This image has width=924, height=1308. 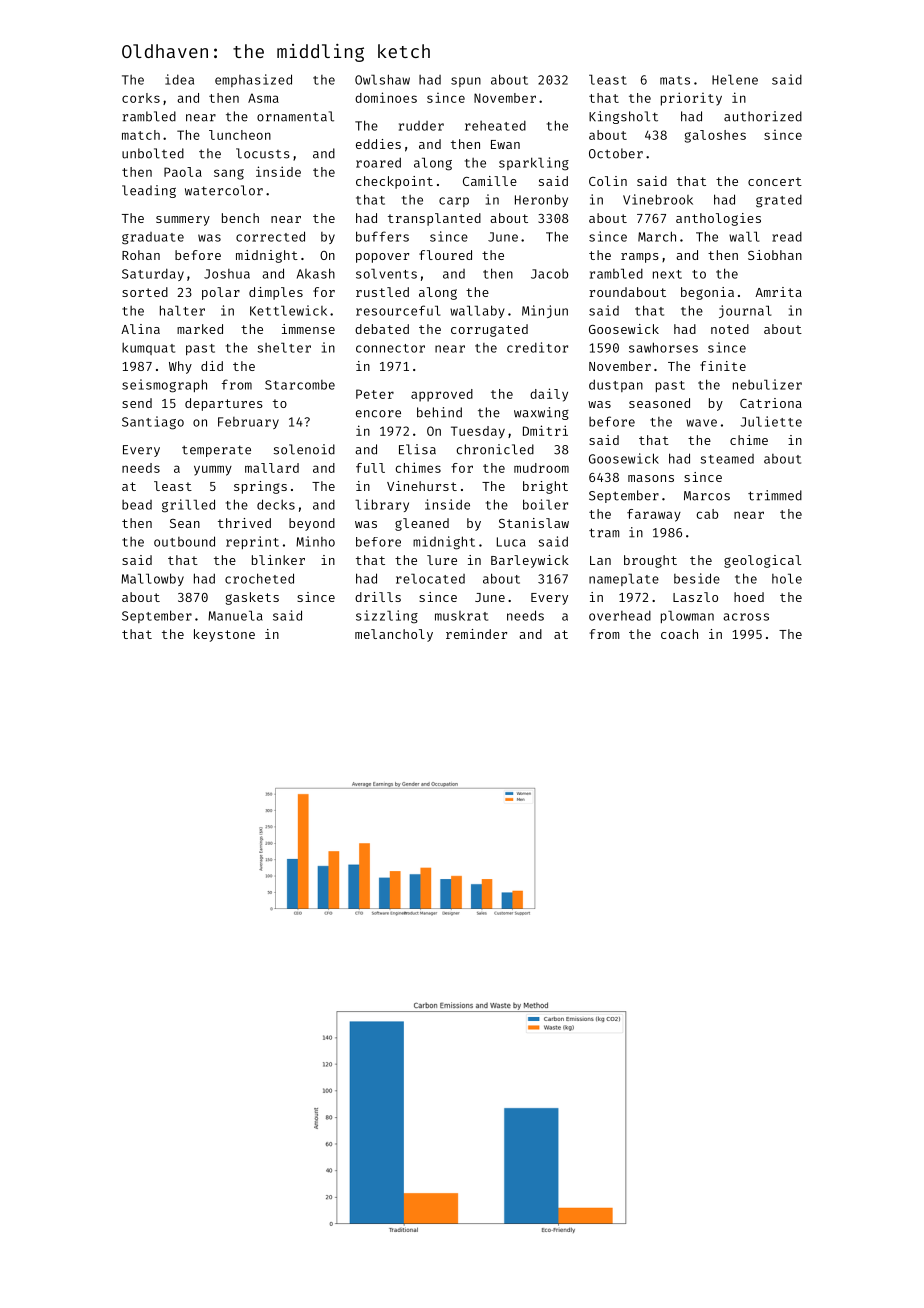 What do you see at coordinates (541, 200) in the image?
I see `Heronby` at bounding box center [541, 200].
